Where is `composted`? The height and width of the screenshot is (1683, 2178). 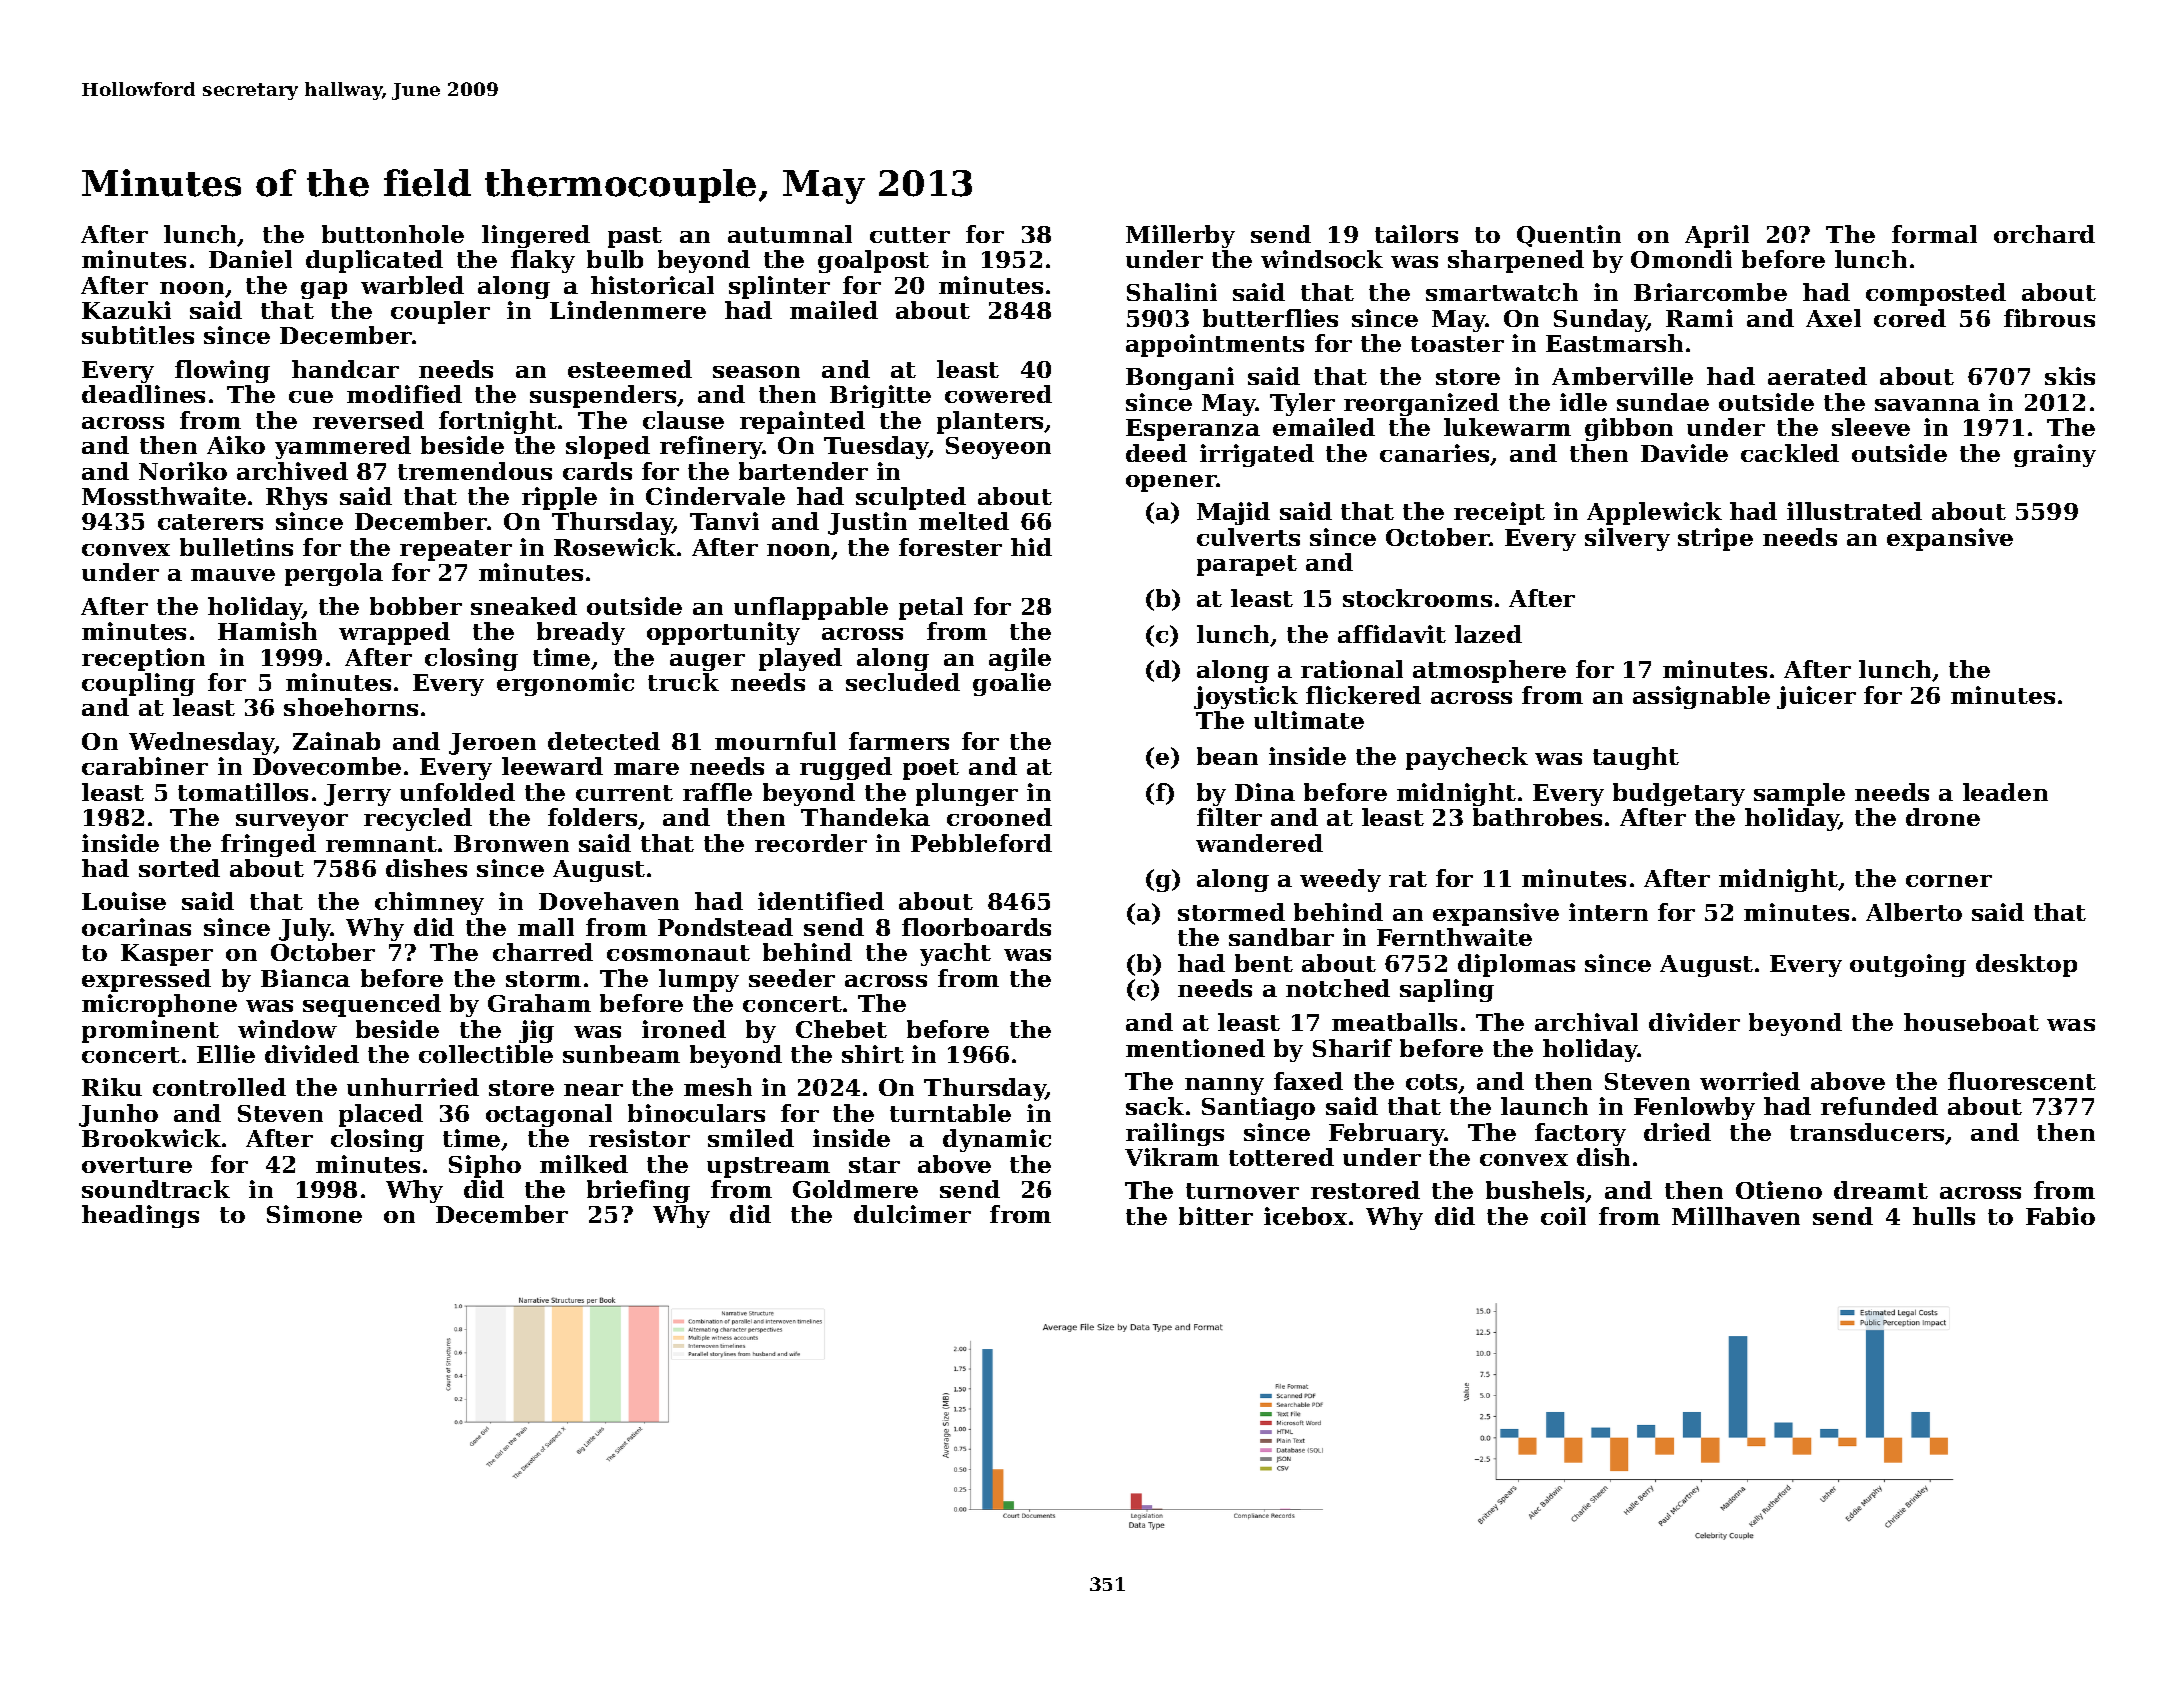
composted is located at coordinates (1936, 294).
